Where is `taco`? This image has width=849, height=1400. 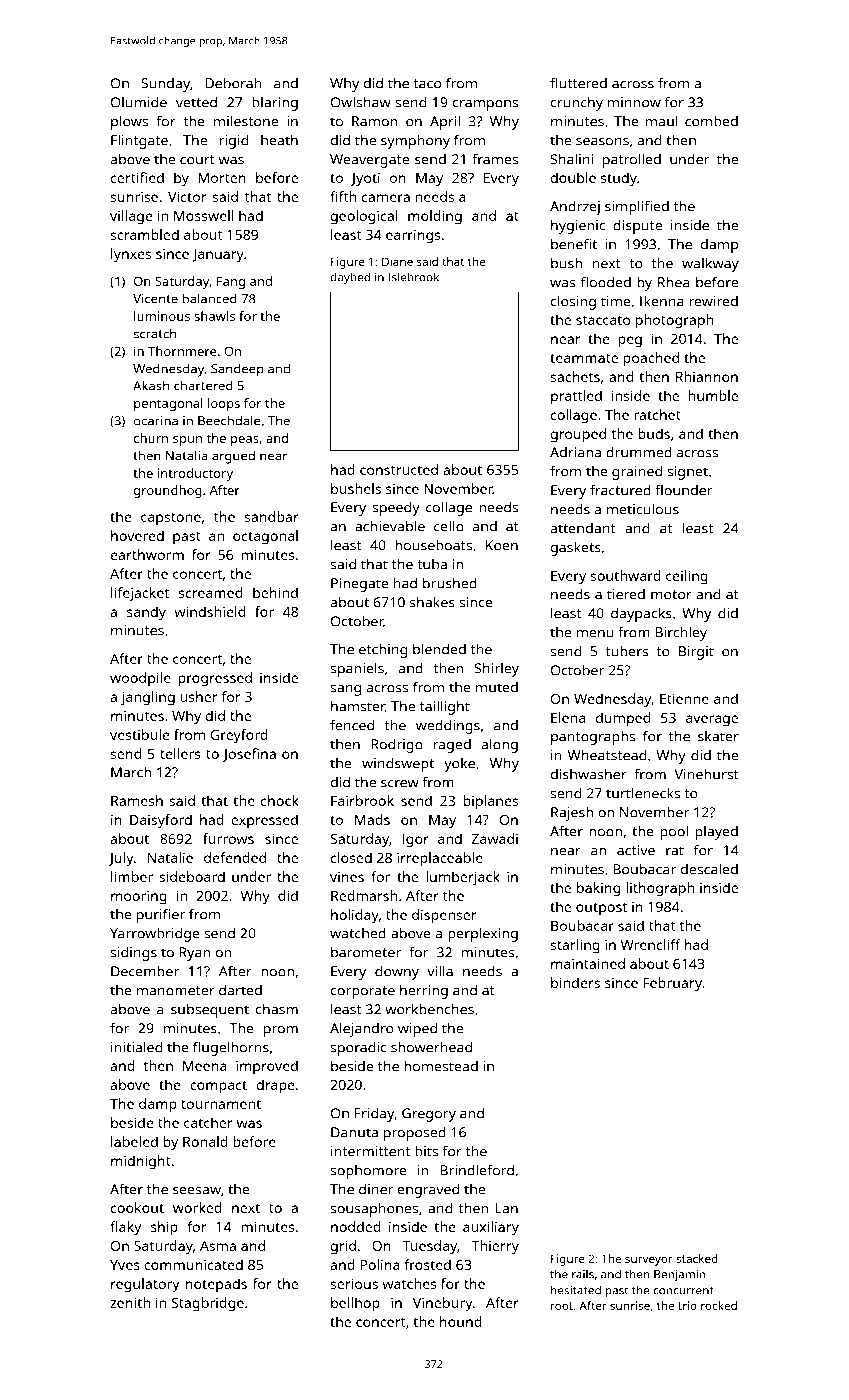 taco is located at coordinates (427, 84).
